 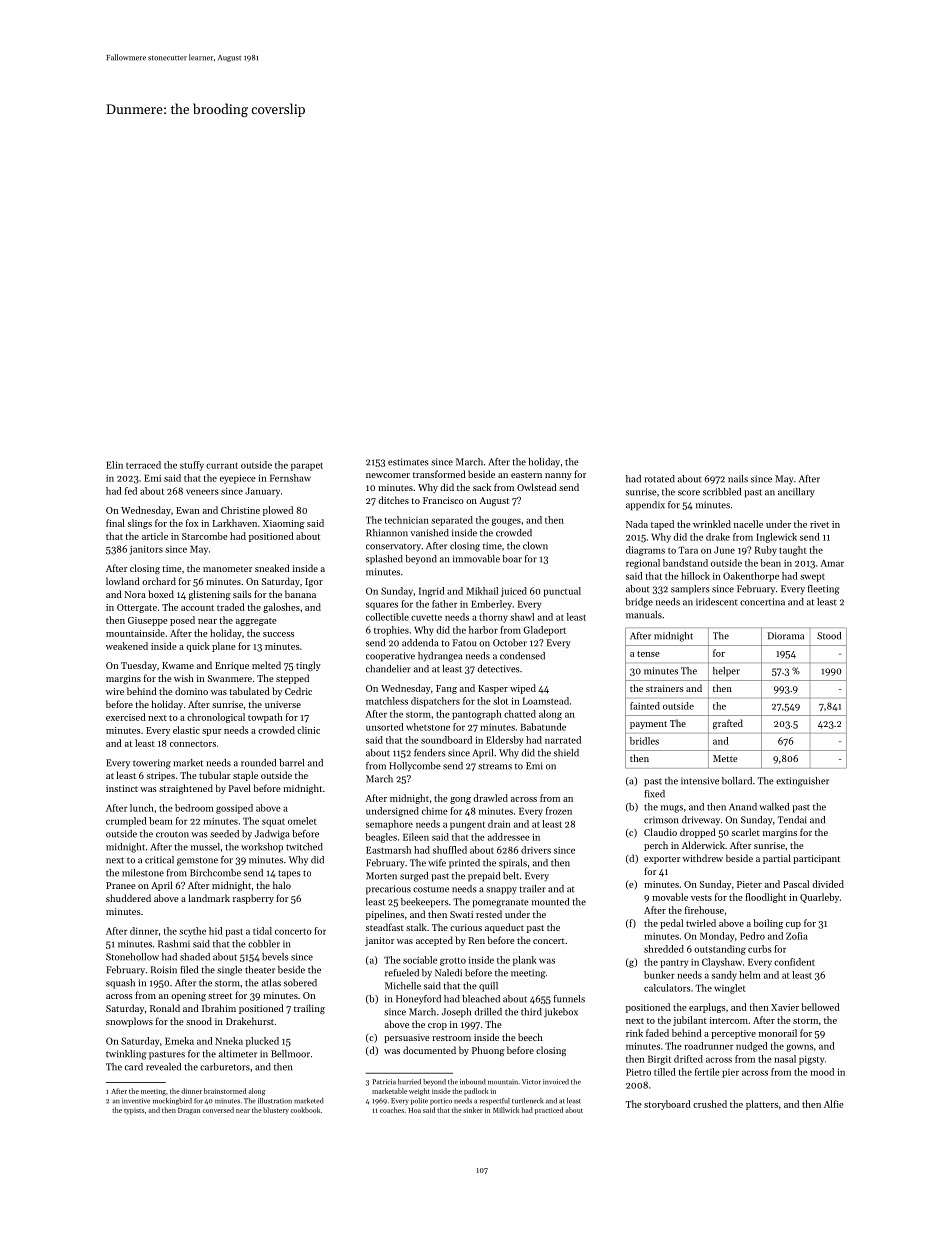 What do you see at coordinates (777, 859) in the document?
I see `partial` at bounding box center [777, 859].
